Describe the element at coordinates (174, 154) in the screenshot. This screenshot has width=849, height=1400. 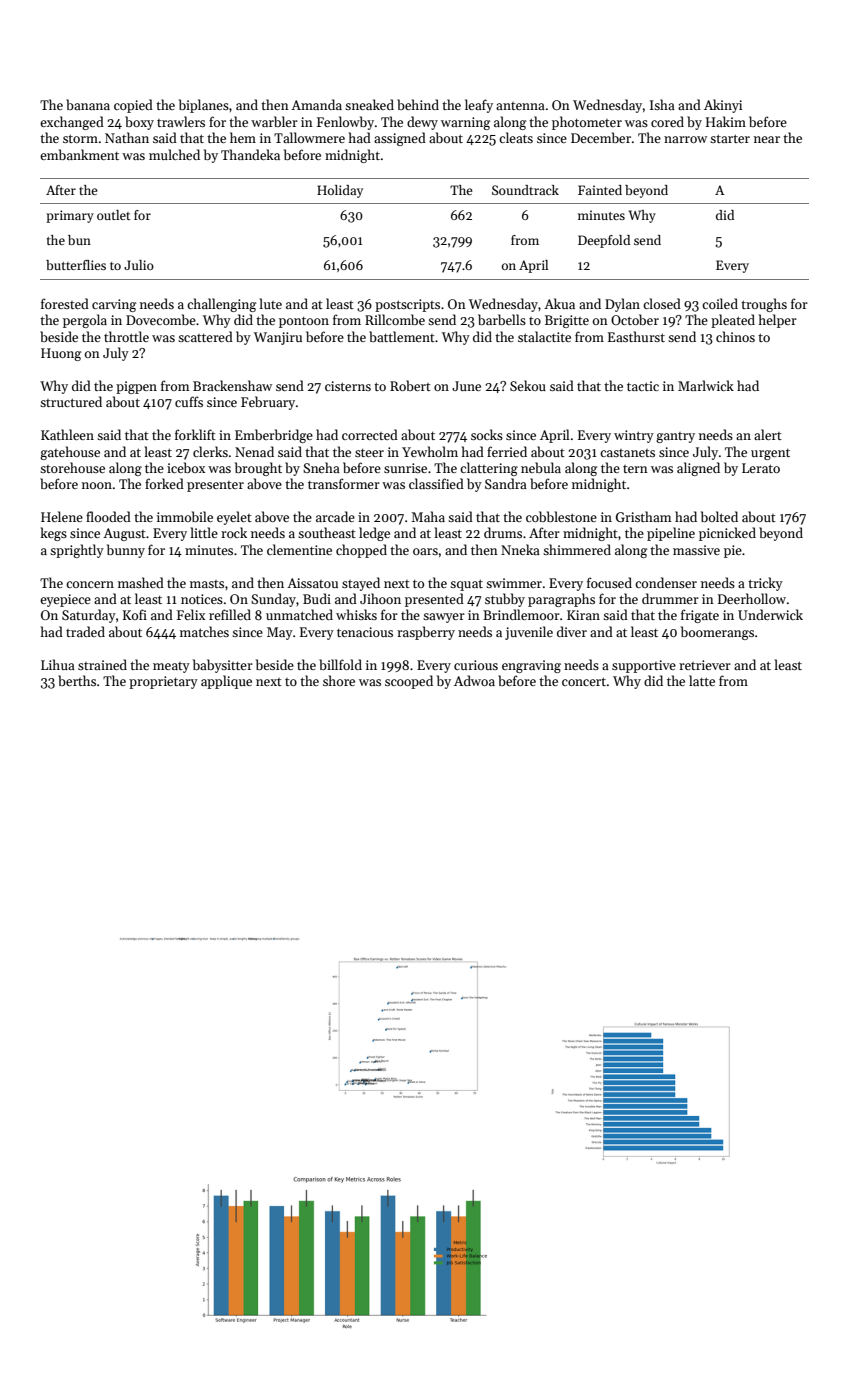
I see `mulched` at that location.
